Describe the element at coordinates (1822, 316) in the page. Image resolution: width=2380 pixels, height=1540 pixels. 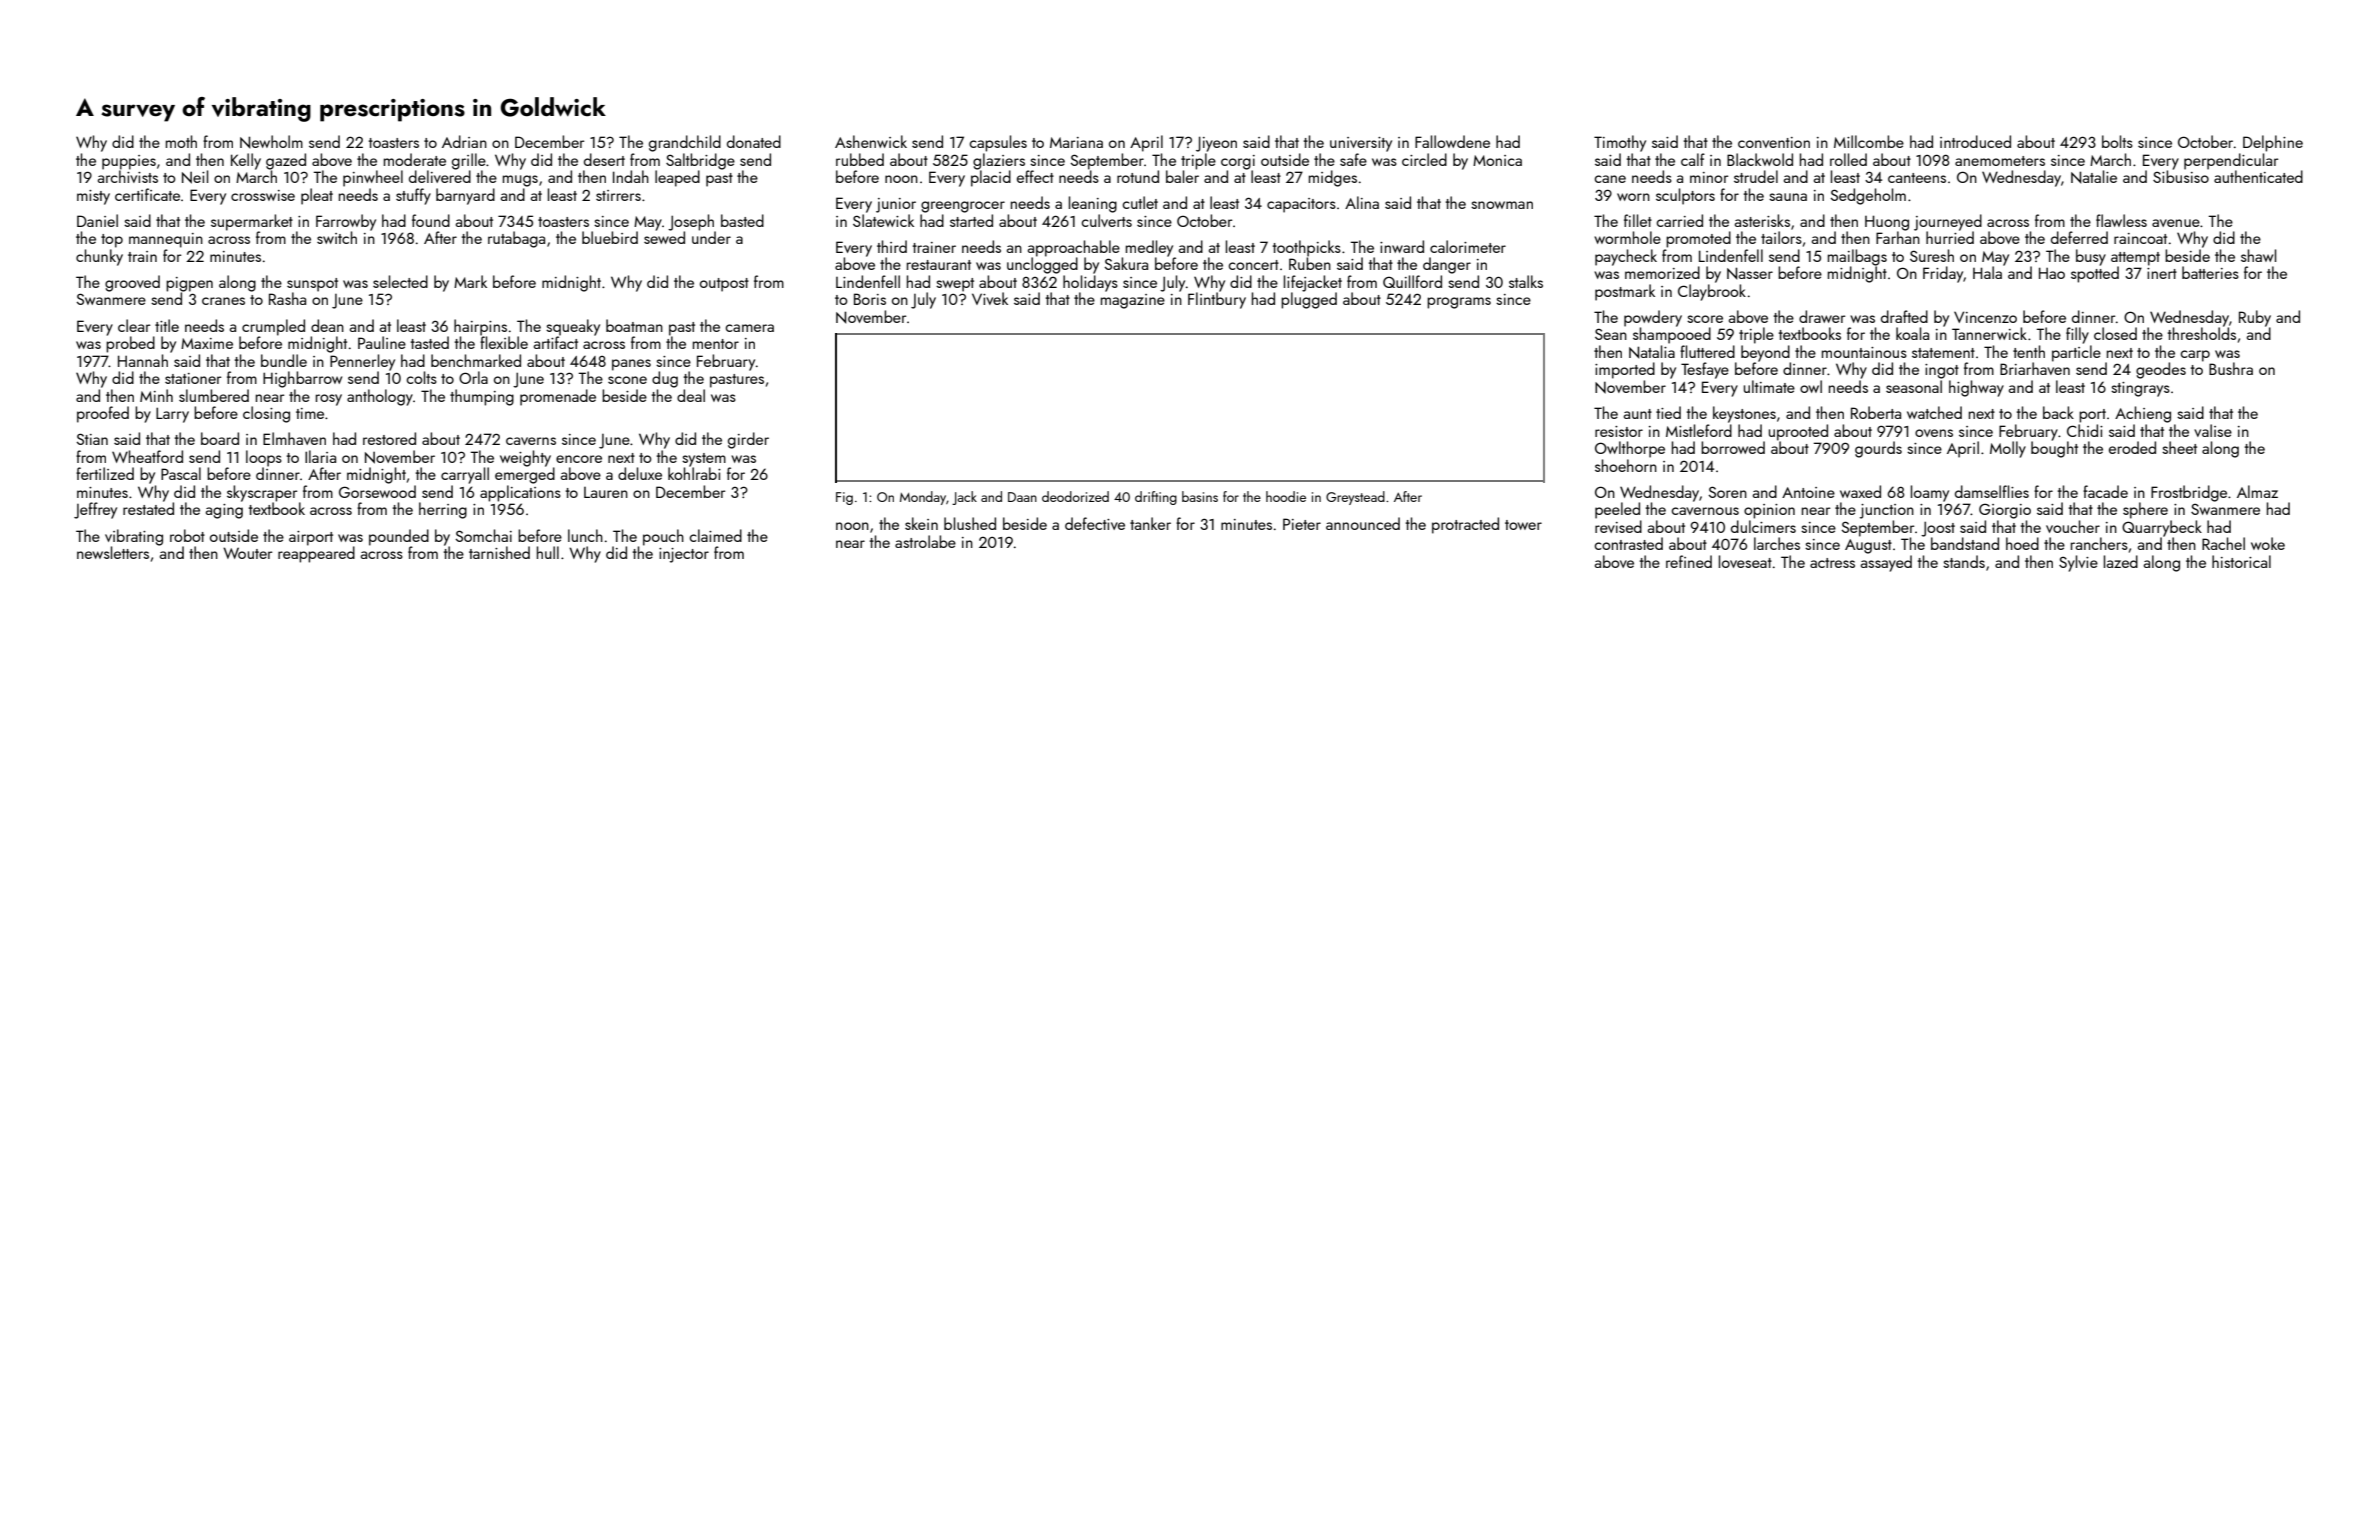
I see `drawer` at that location.
